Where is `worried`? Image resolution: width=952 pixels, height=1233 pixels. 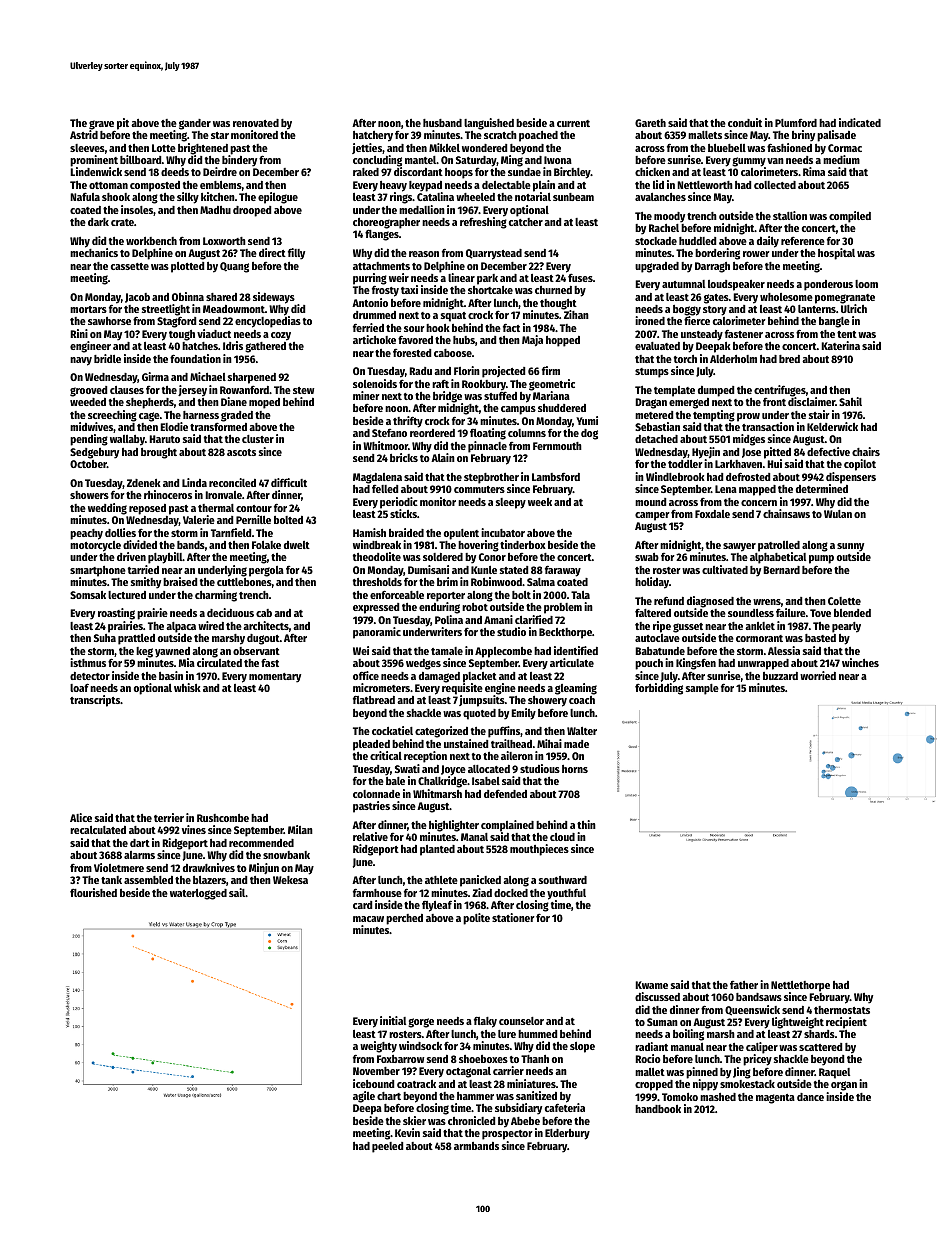 worried is located at coordinates (818, 675).
